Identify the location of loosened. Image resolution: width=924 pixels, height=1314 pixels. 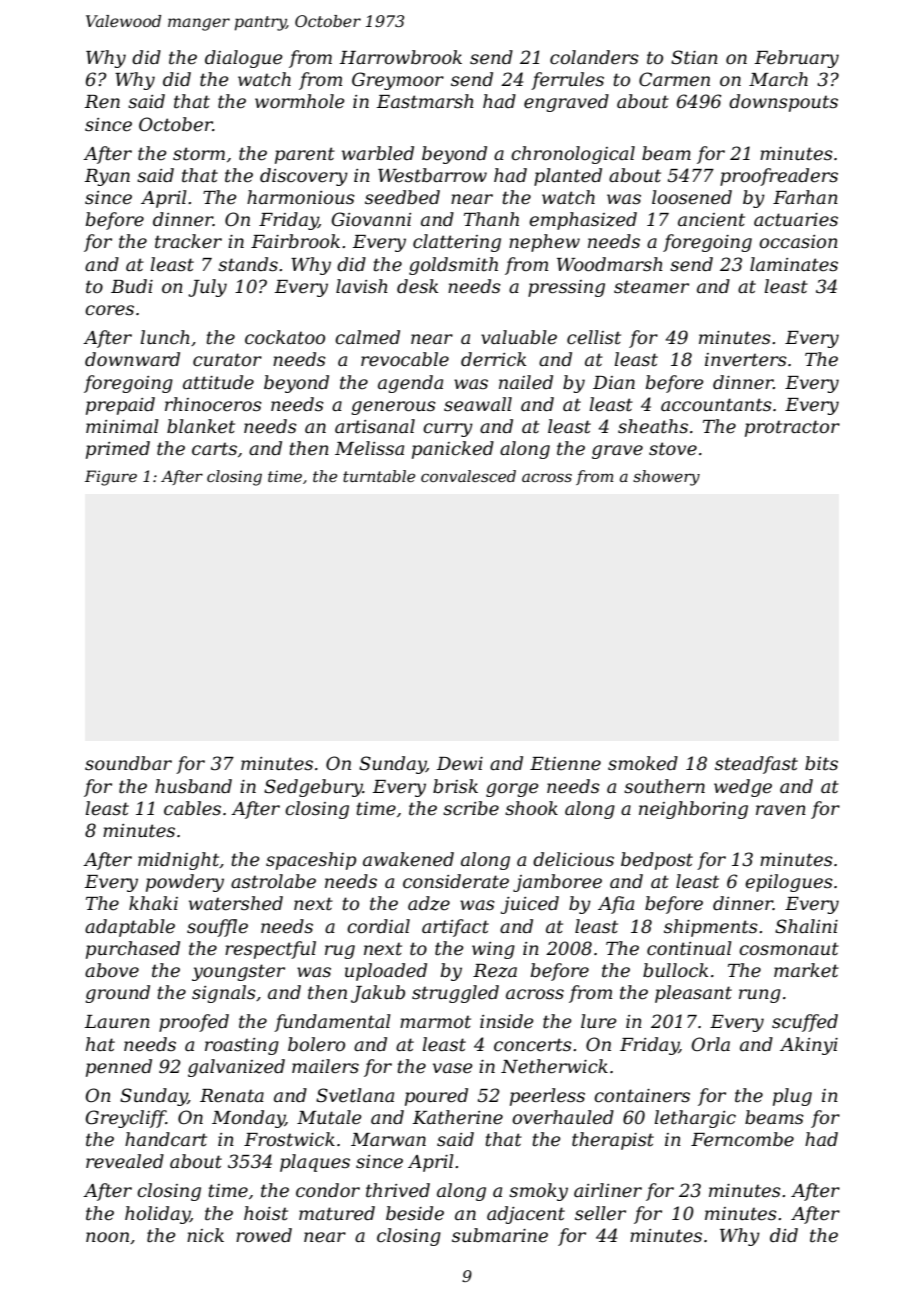
(692, 197).
